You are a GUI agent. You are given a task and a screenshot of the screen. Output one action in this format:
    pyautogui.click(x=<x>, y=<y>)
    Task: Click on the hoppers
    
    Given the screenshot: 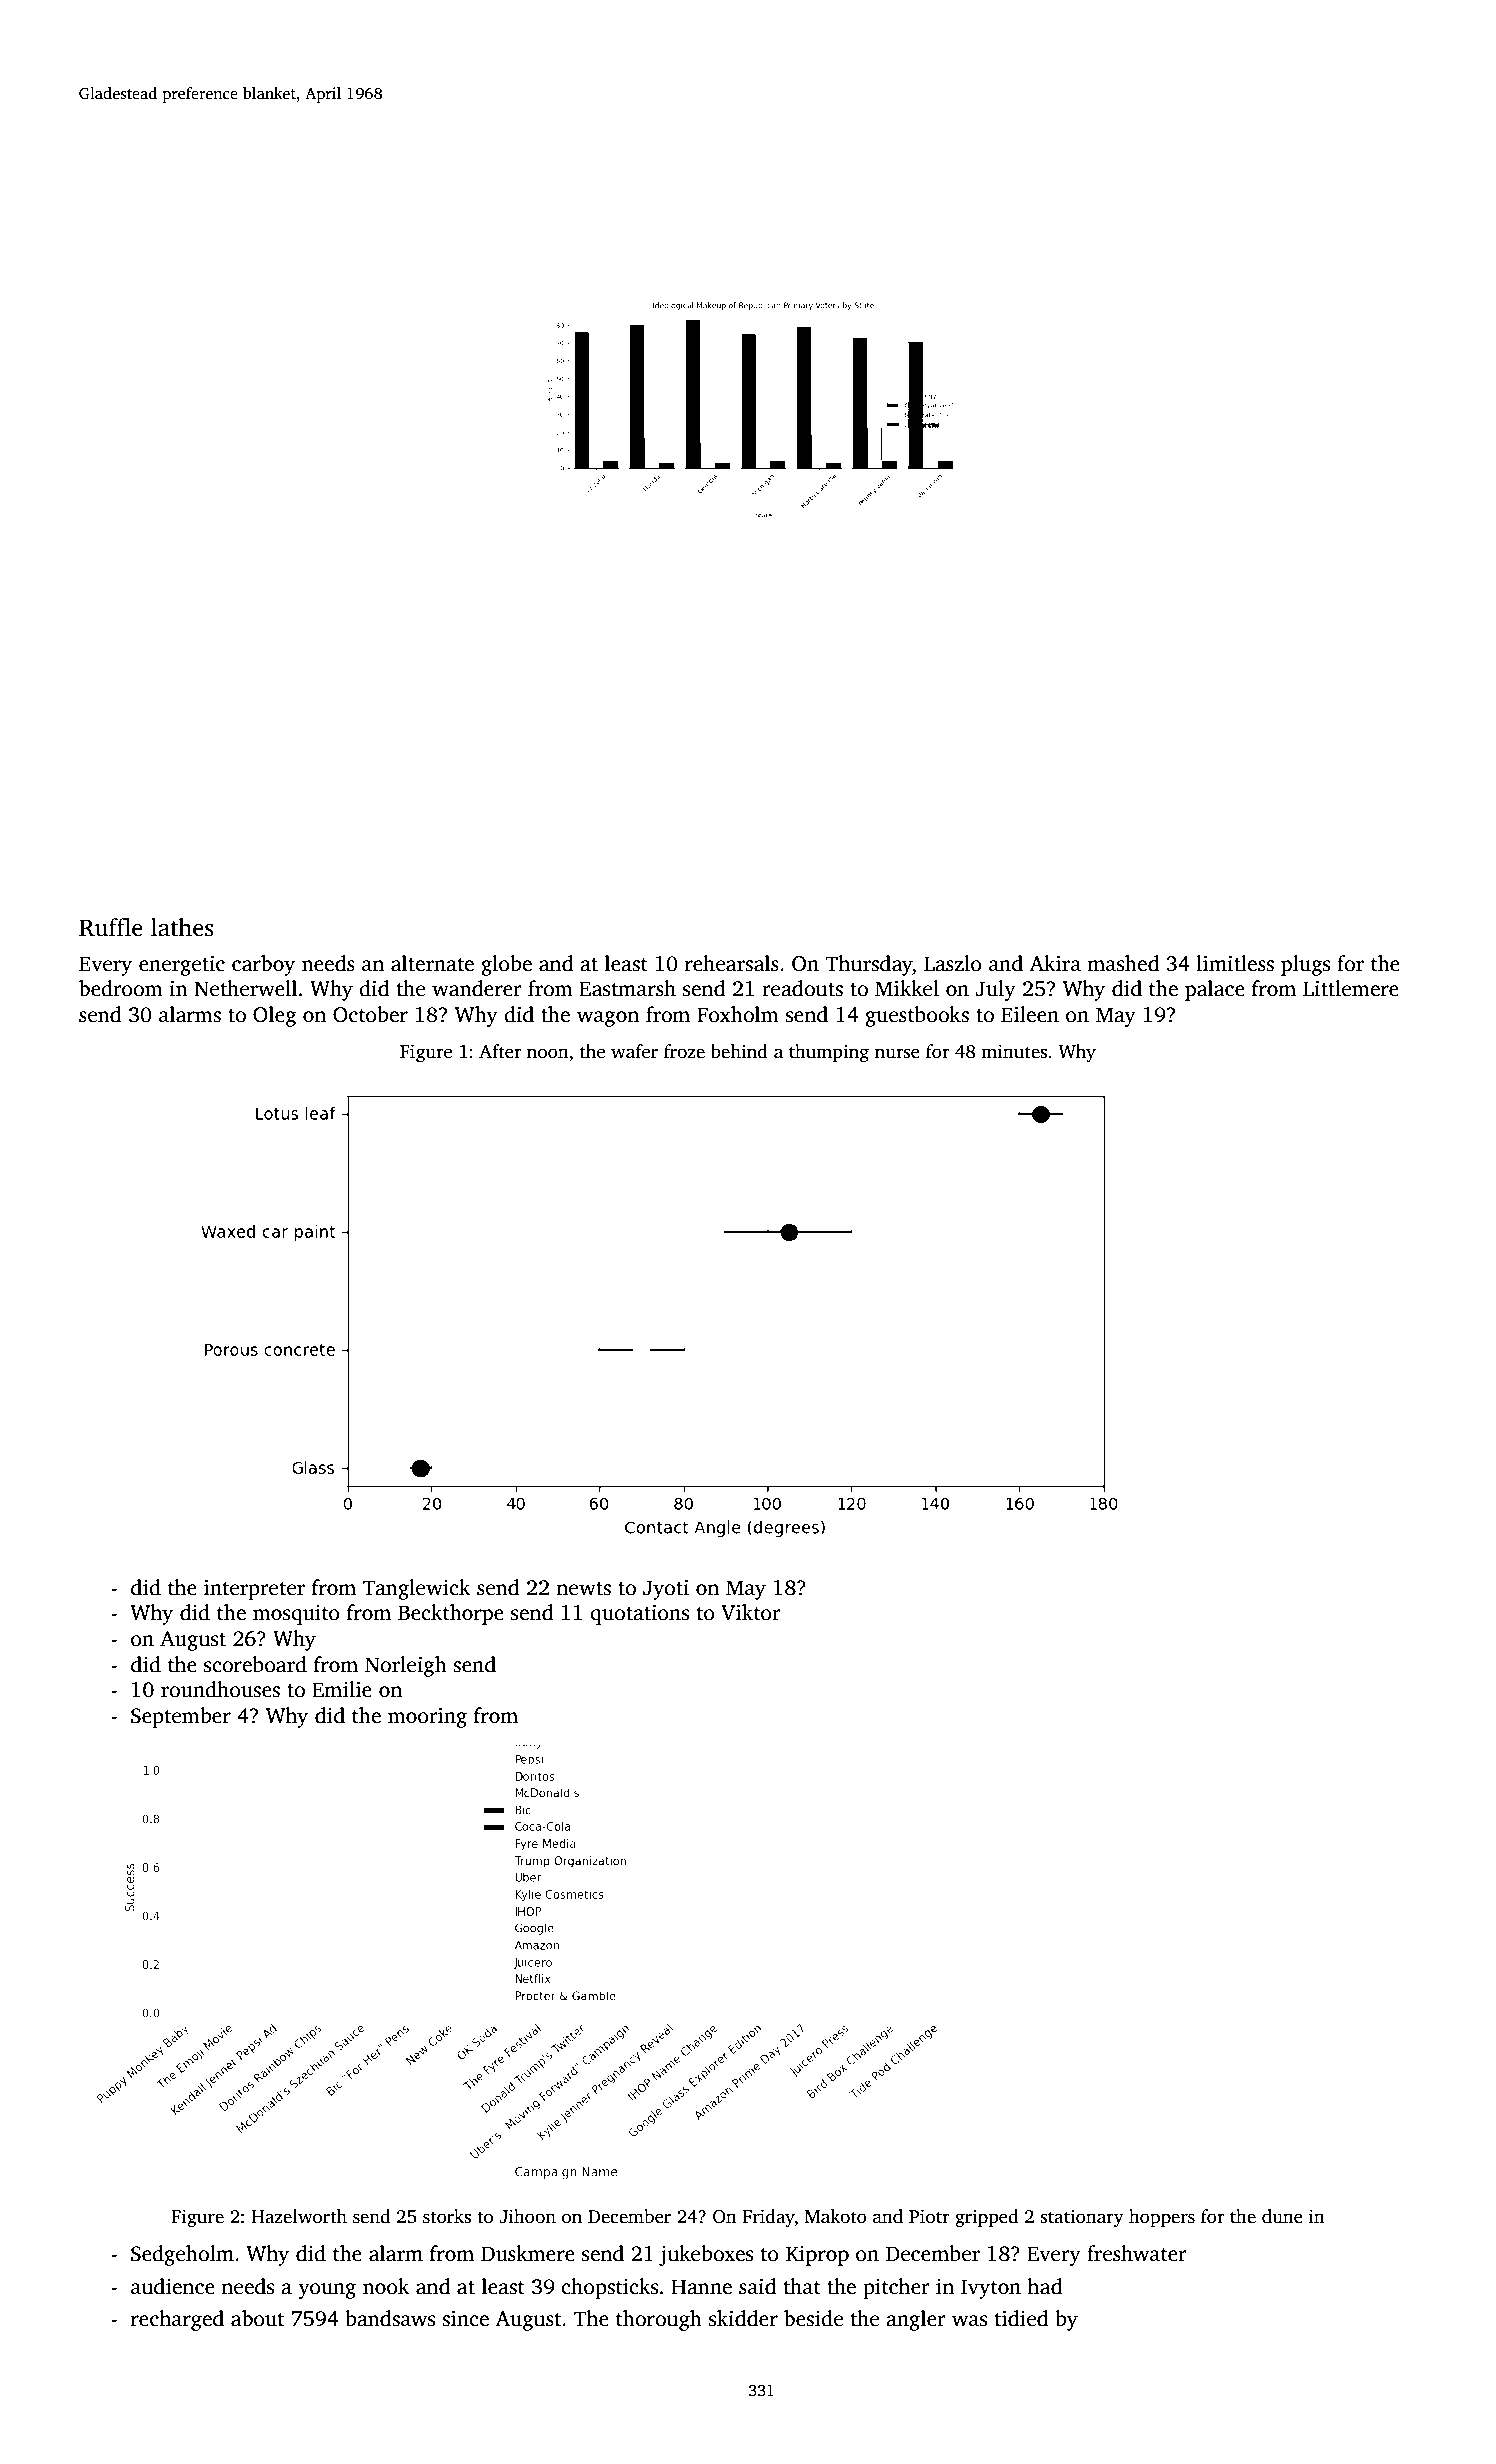 What is the action you would take?
    pyautogui.click(x=1162, y=2218)
